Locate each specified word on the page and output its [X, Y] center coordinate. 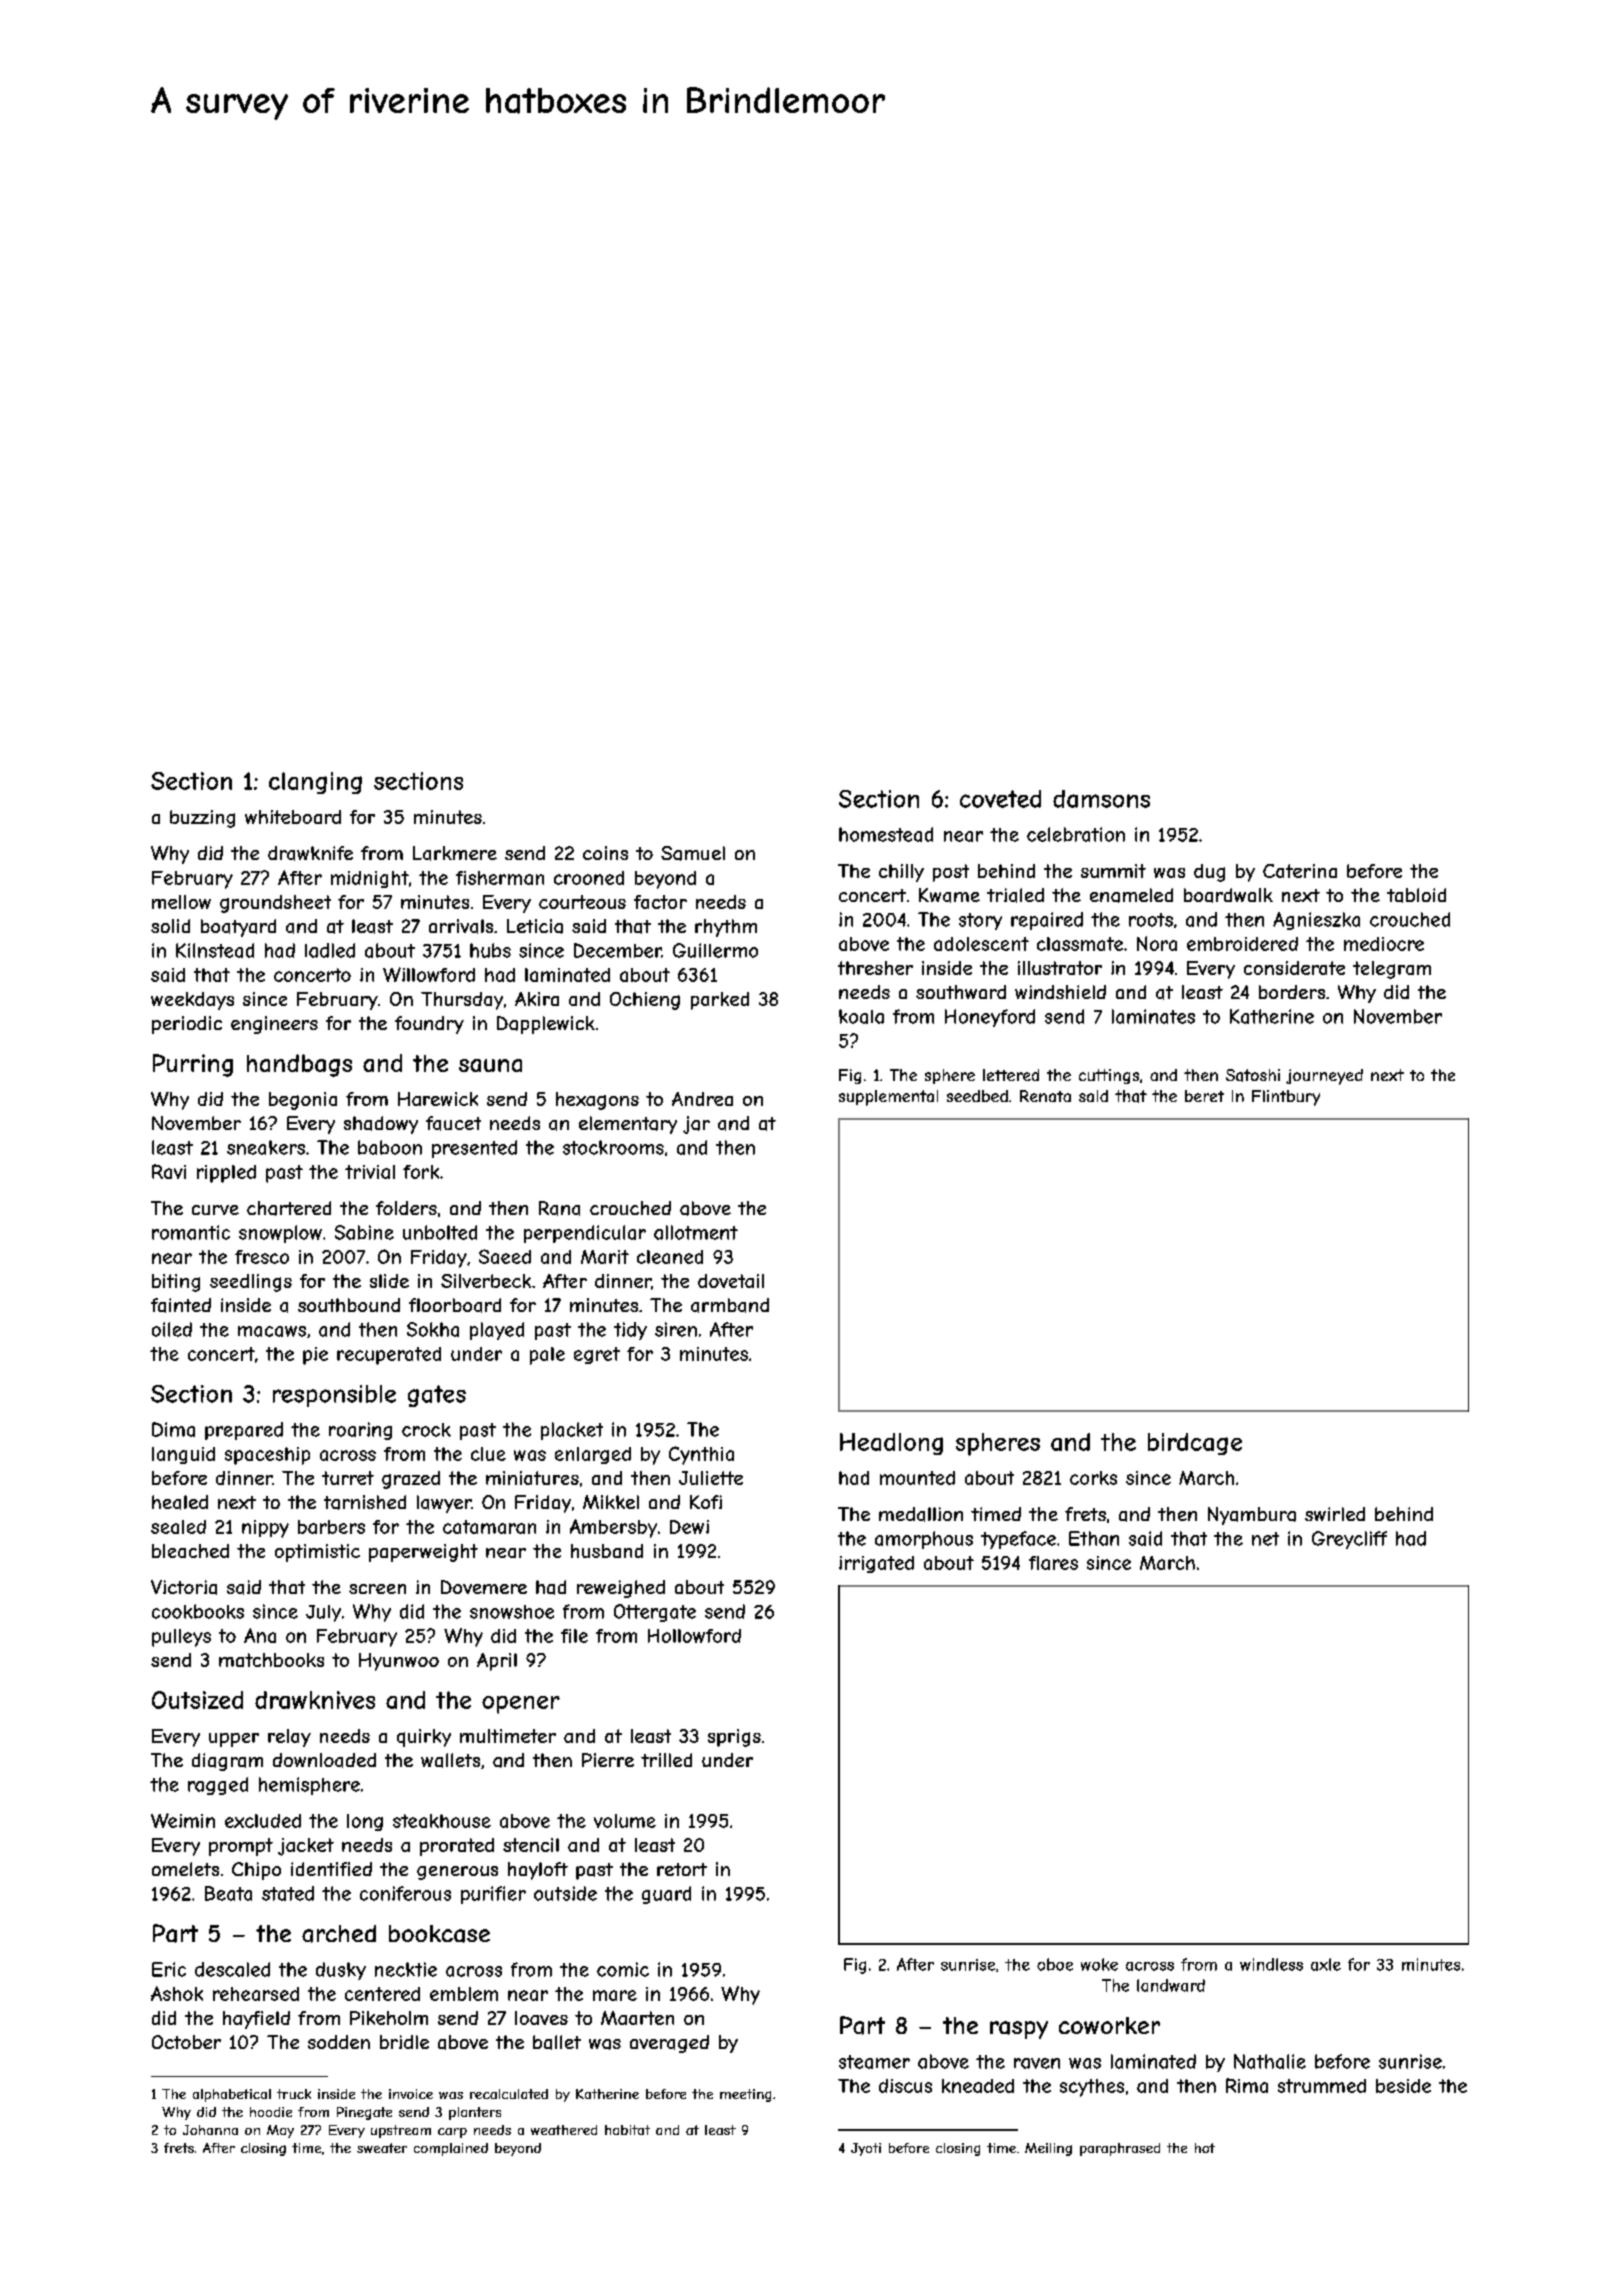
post [951, 873]
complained [451, 2149]
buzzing [202, 819]
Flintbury [1286, 1098]
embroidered [1242, 944]
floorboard [455, 1305]
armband [730, 1305]
